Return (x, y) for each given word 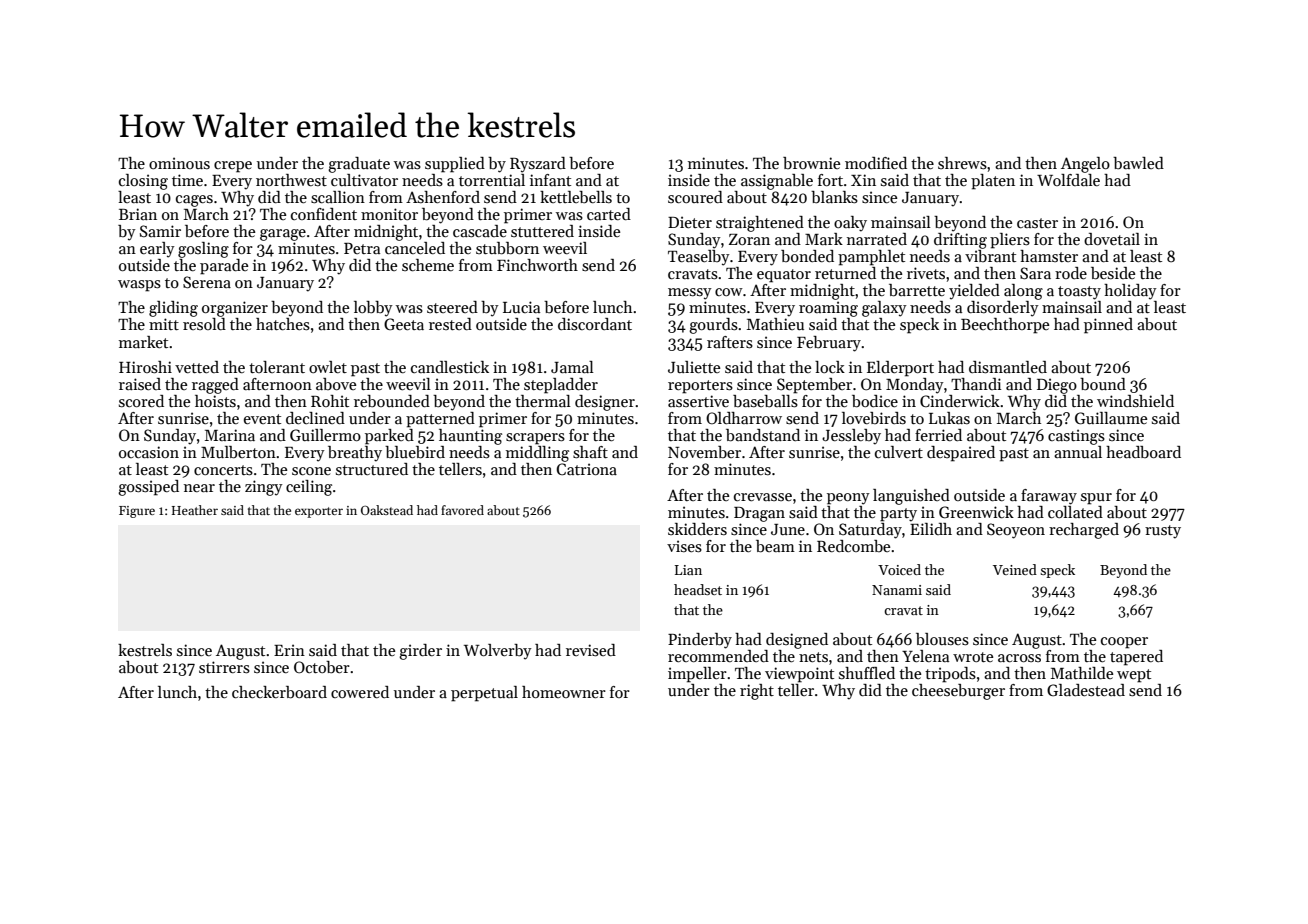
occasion (149, 452)
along (1023, 292)
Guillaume (1111, 418)
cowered (360, 692)
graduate (359, 165)
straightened (760, 224)
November (704, 452)
